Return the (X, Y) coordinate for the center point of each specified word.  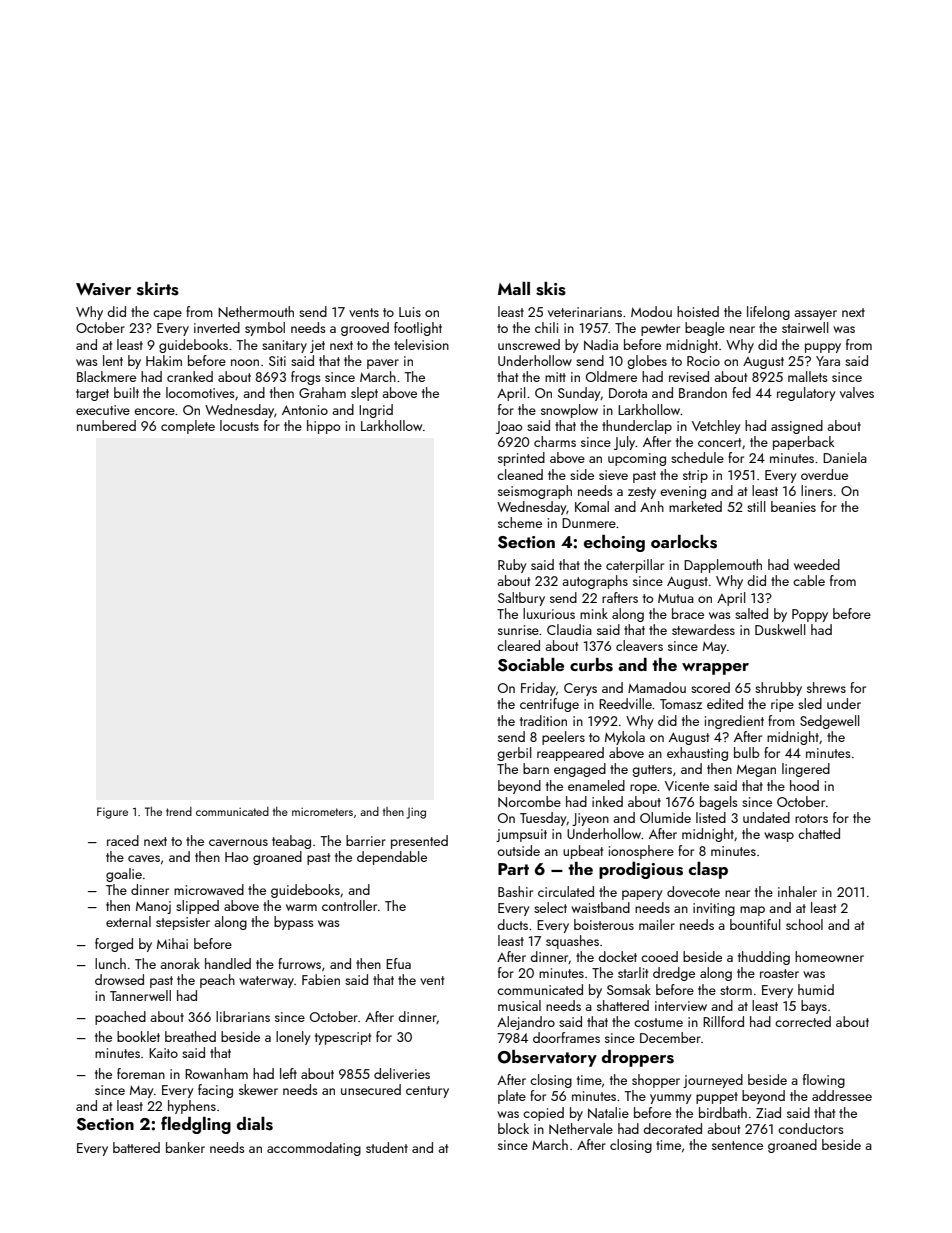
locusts (239, 425)
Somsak (629, 989)
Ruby (512, 566)
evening (683, 492)
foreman (141, 1073)
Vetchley (716, 427)
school (804, 924)
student (387, 1147)
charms (555, 441)
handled (228, 963)
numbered (106, 425)
